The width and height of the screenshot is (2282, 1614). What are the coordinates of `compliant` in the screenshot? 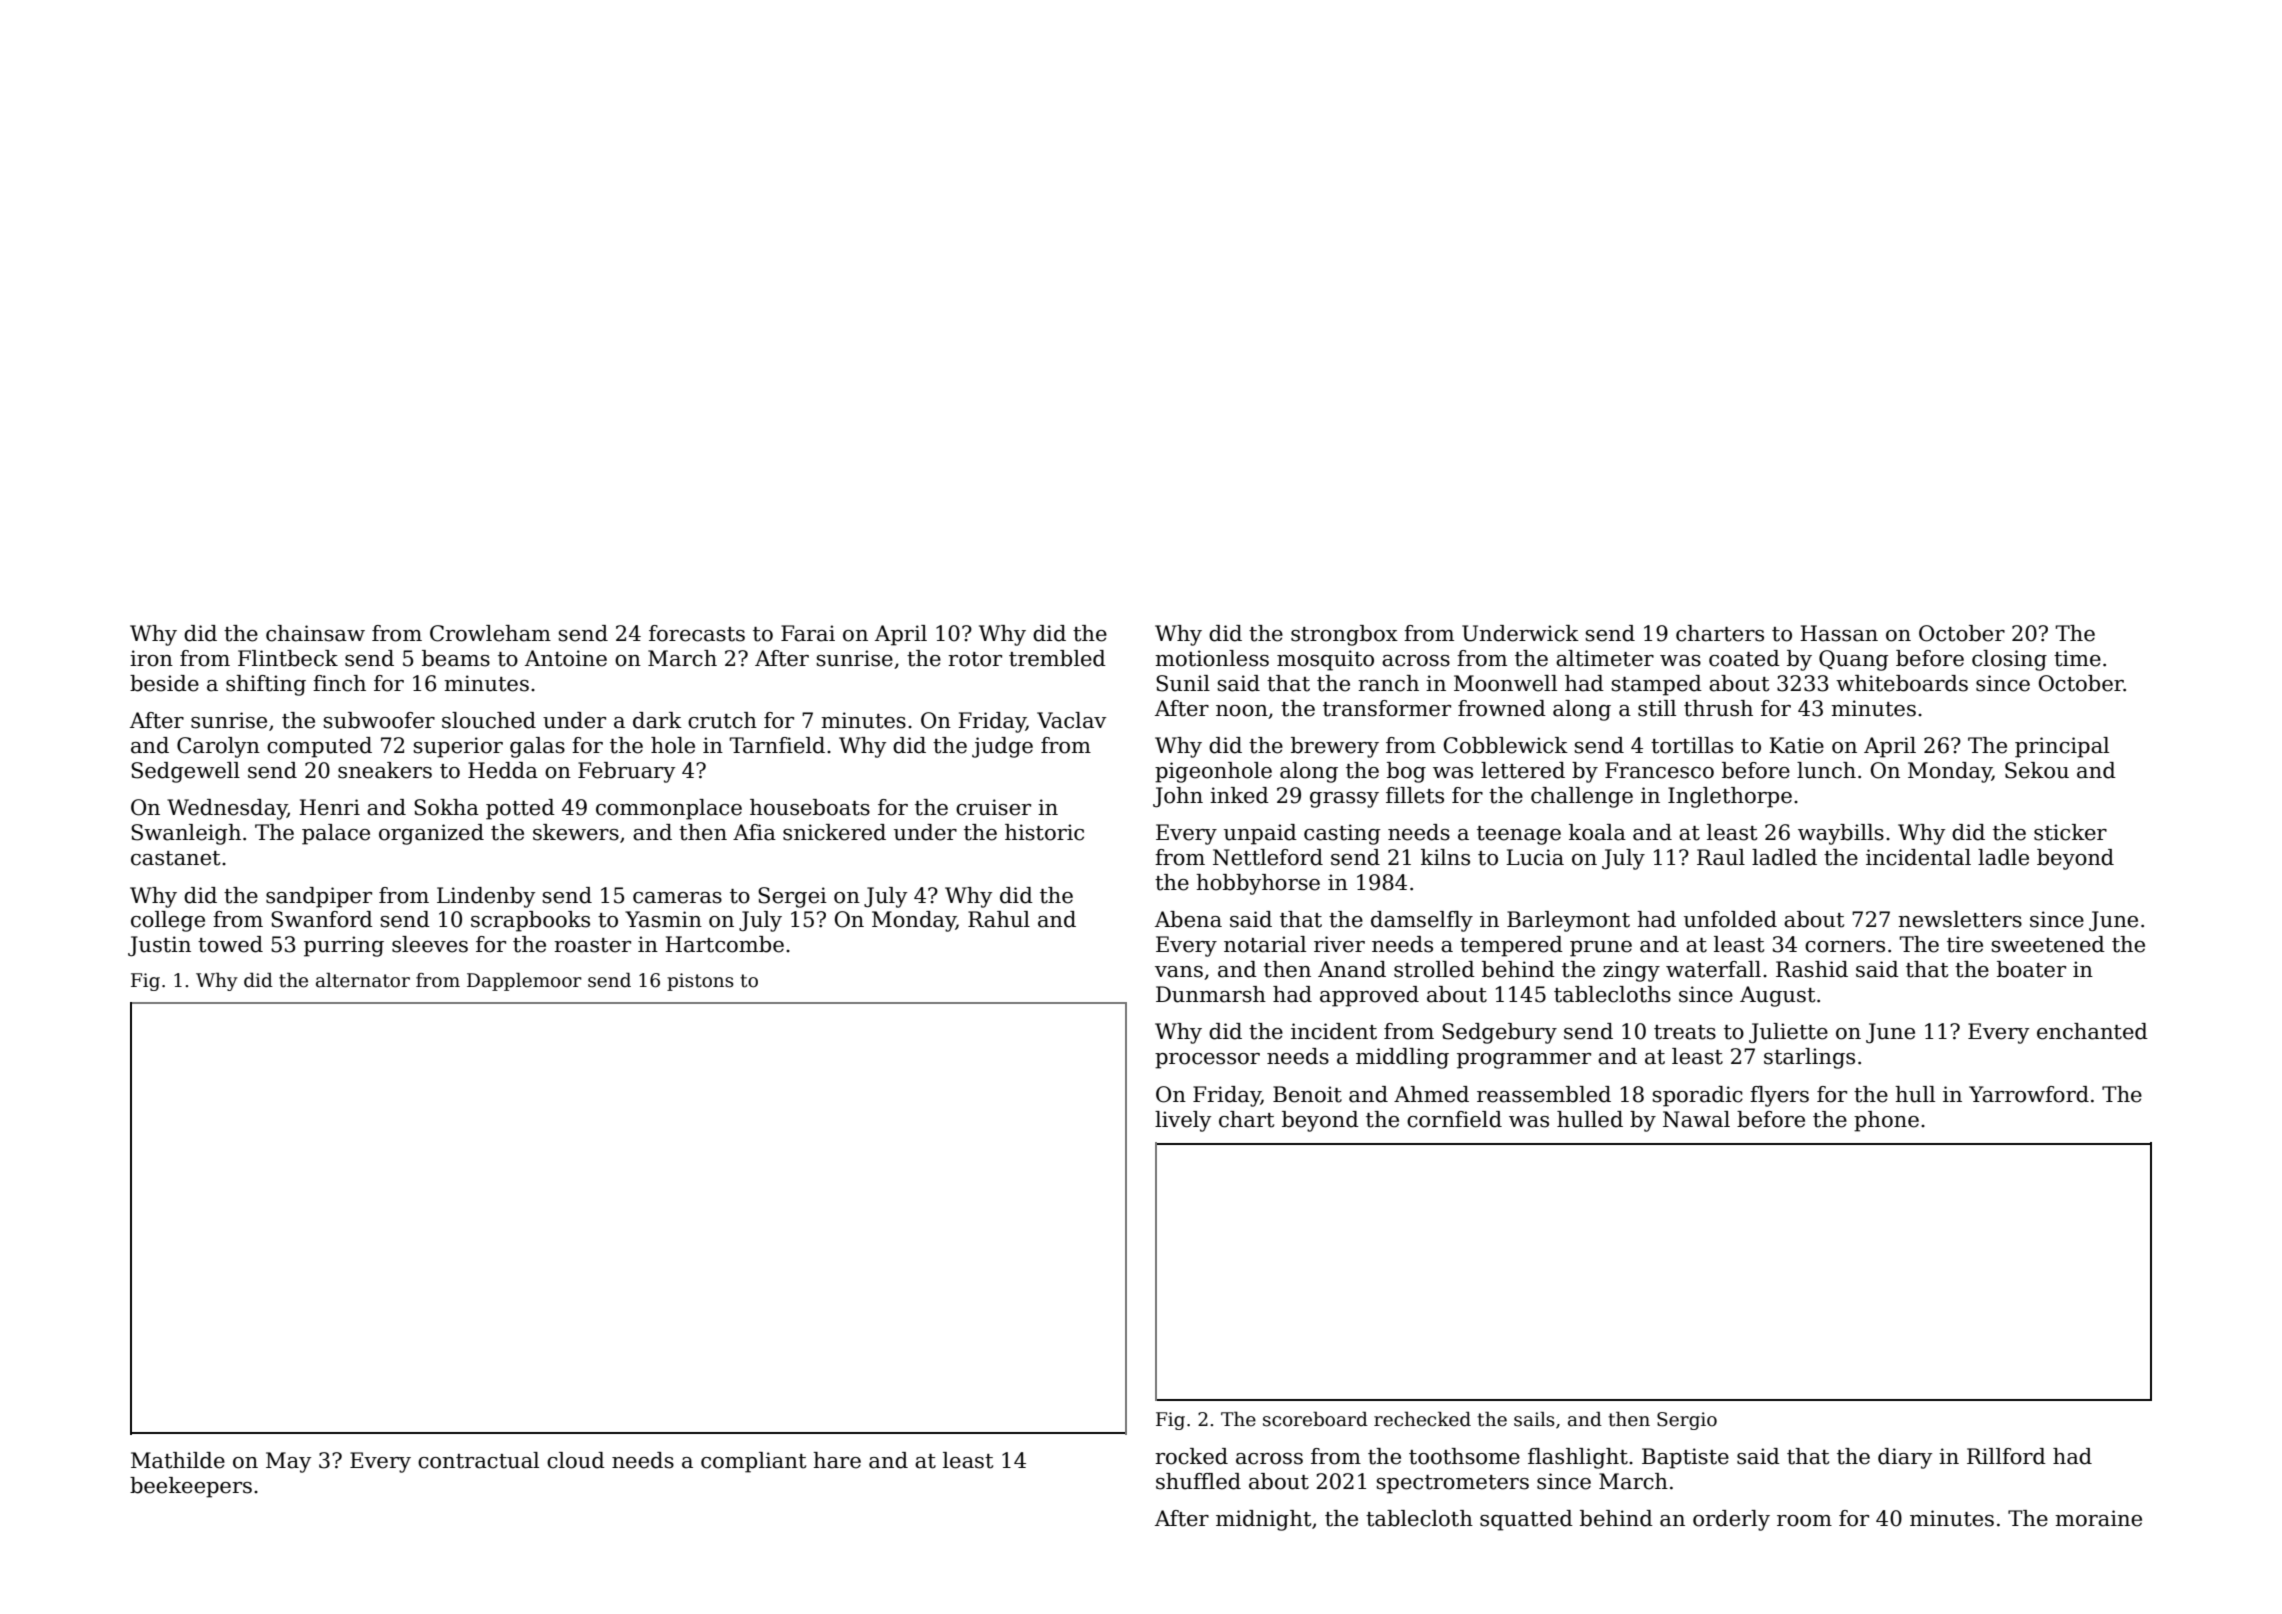 It's located at (753, 1462).
